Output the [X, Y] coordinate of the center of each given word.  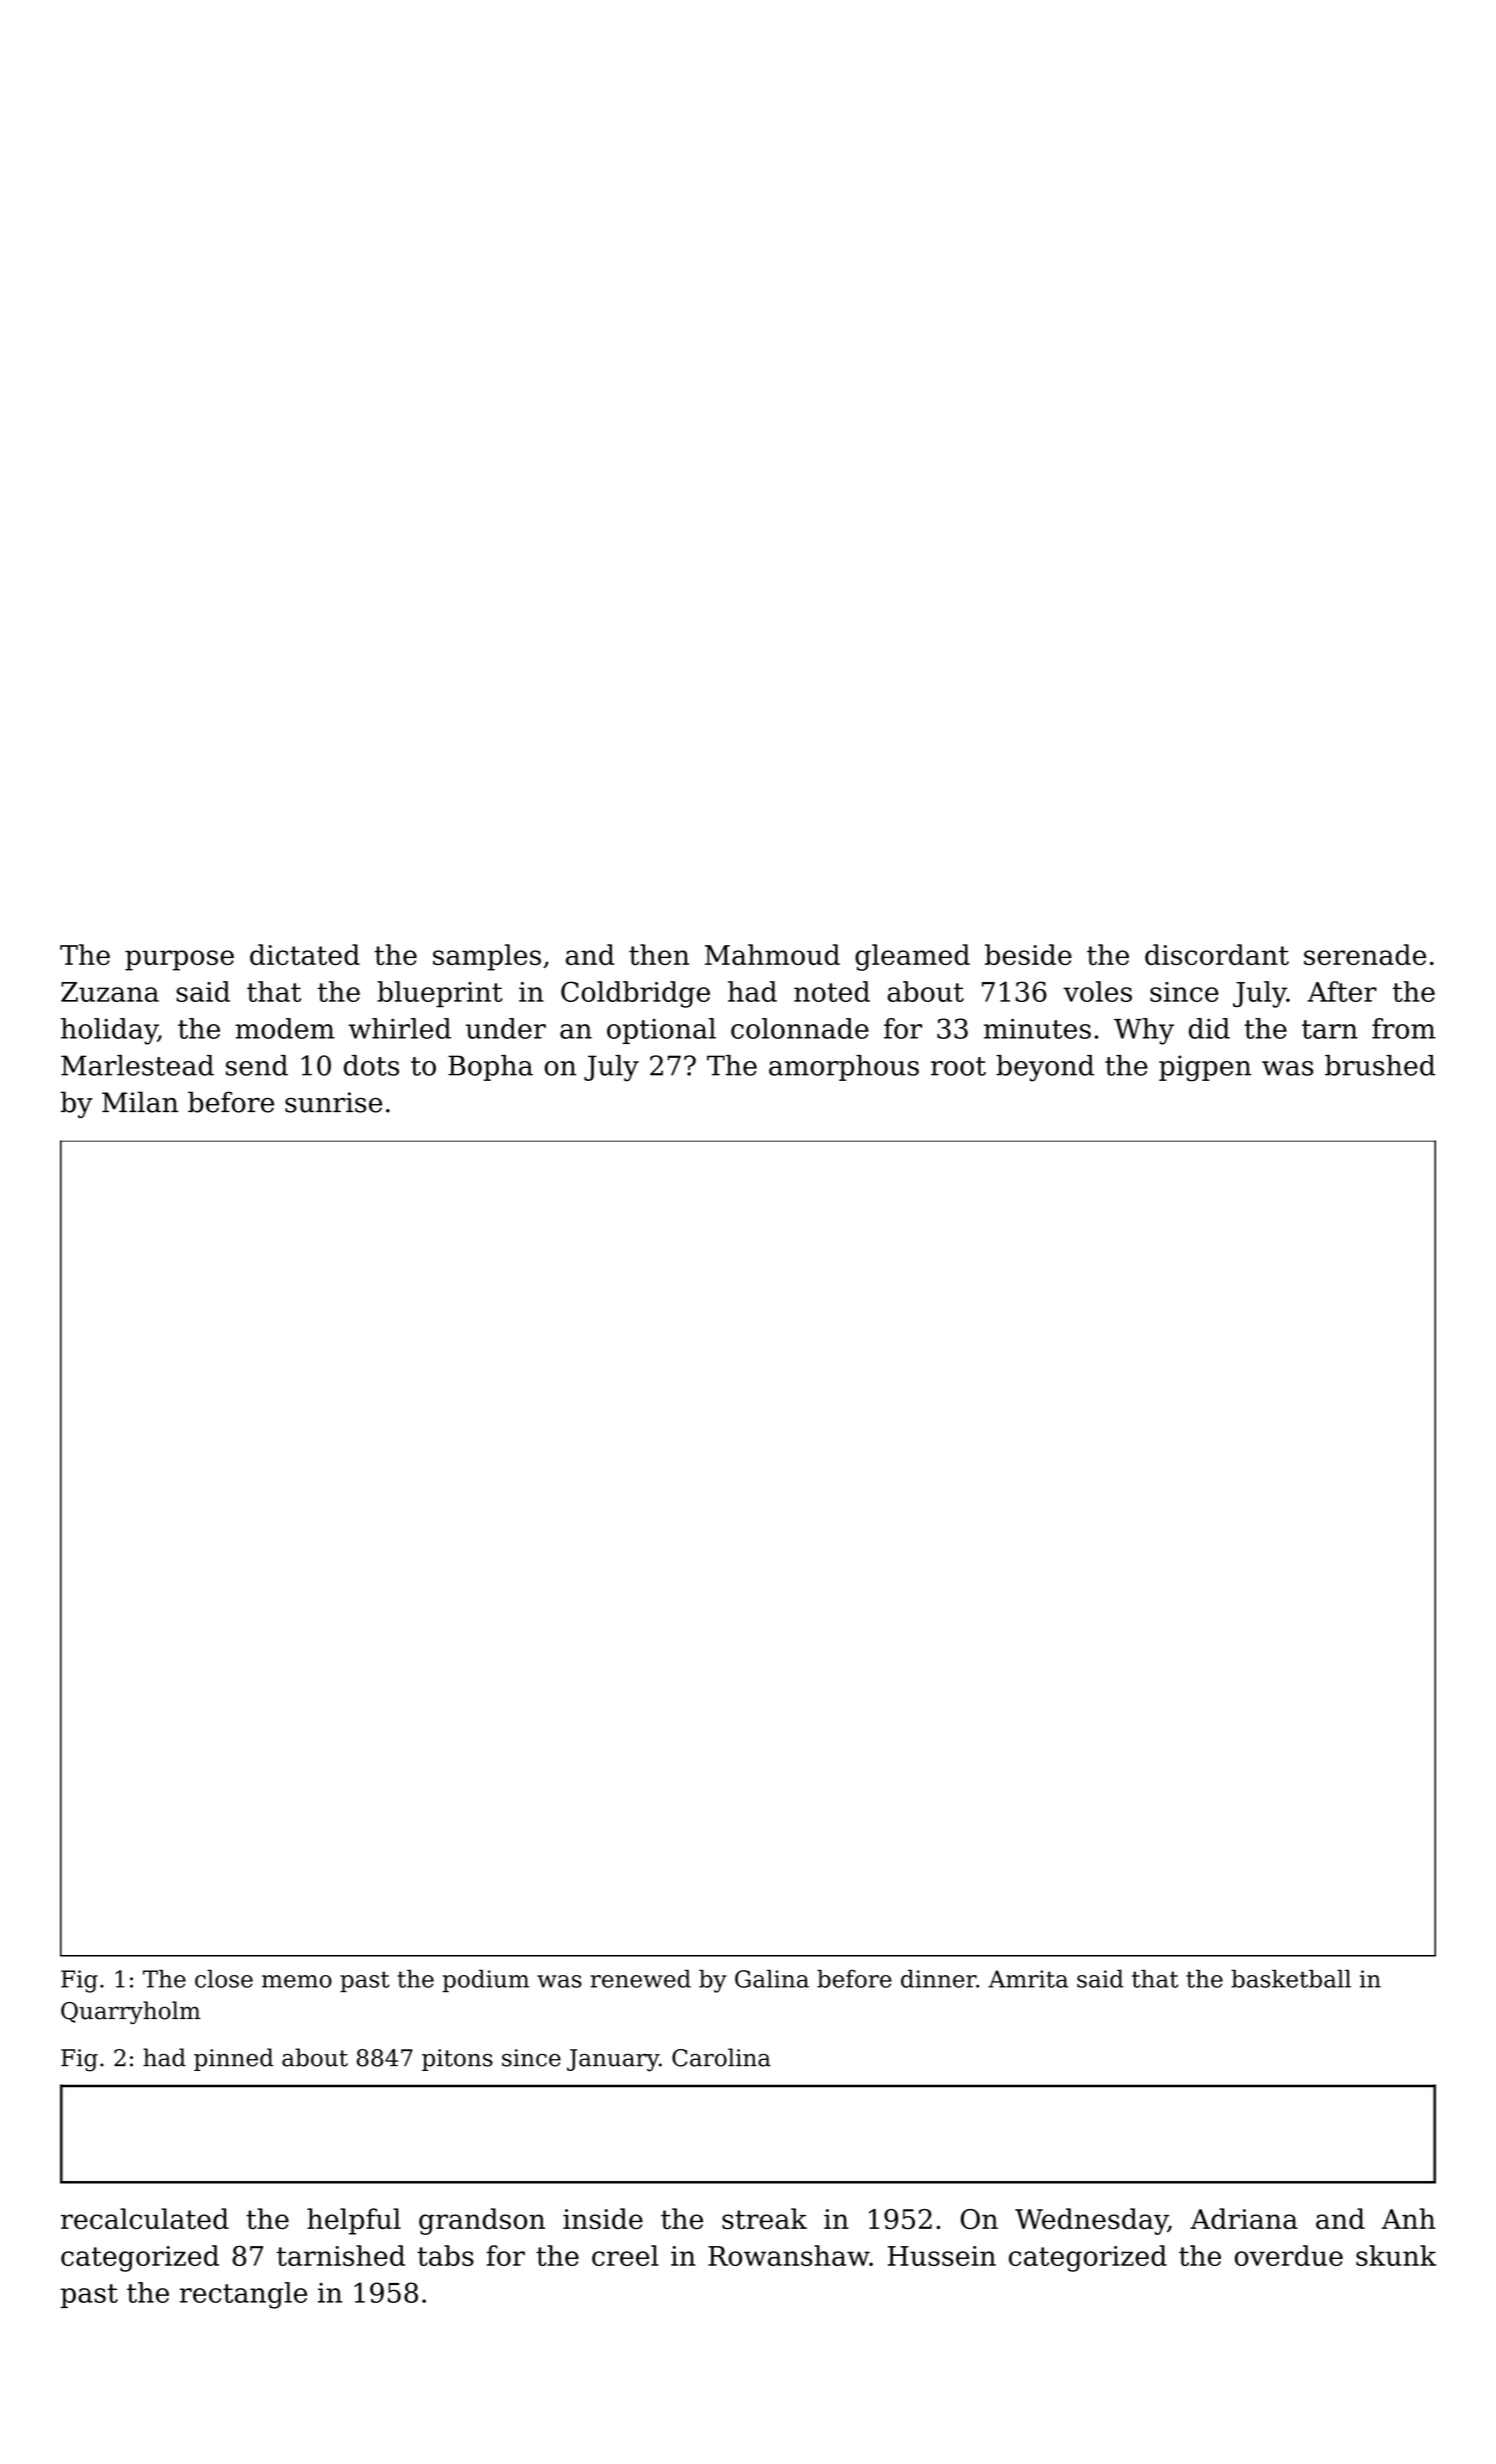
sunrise [333, 1102]
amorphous [844, 1068]
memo [297, 1981]
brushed [1380, 1065]
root [958, 1066]
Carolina [721, 2057]
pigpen [1205, 1068]
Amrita [1028, 1979]
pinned [233, 2059]
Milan [140, 1102]
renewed [641, 1979]
